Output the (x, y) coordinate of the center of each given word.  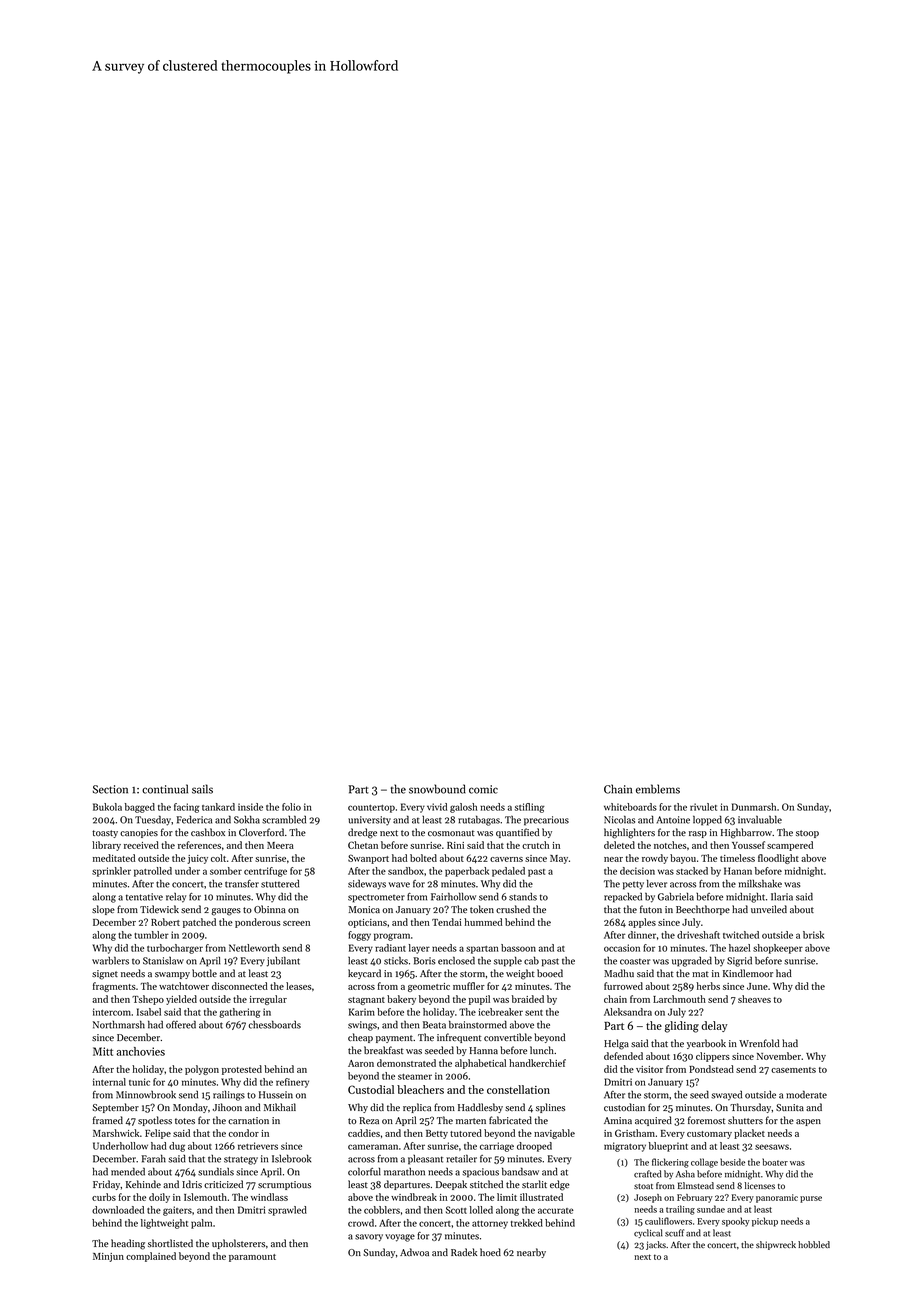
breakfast (384, 1050)
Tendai (447, 922)
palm (201, 1224)
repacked (623, 897)
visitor (649, 1069)
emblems (658, 789)
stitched (486, 1184)
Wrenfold (759, 1043)
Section (110, 789)
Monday (190, 1108)
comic (483, 789)
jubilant (283, 961)
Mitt (103, 1051)
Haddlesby (480, 1108)
